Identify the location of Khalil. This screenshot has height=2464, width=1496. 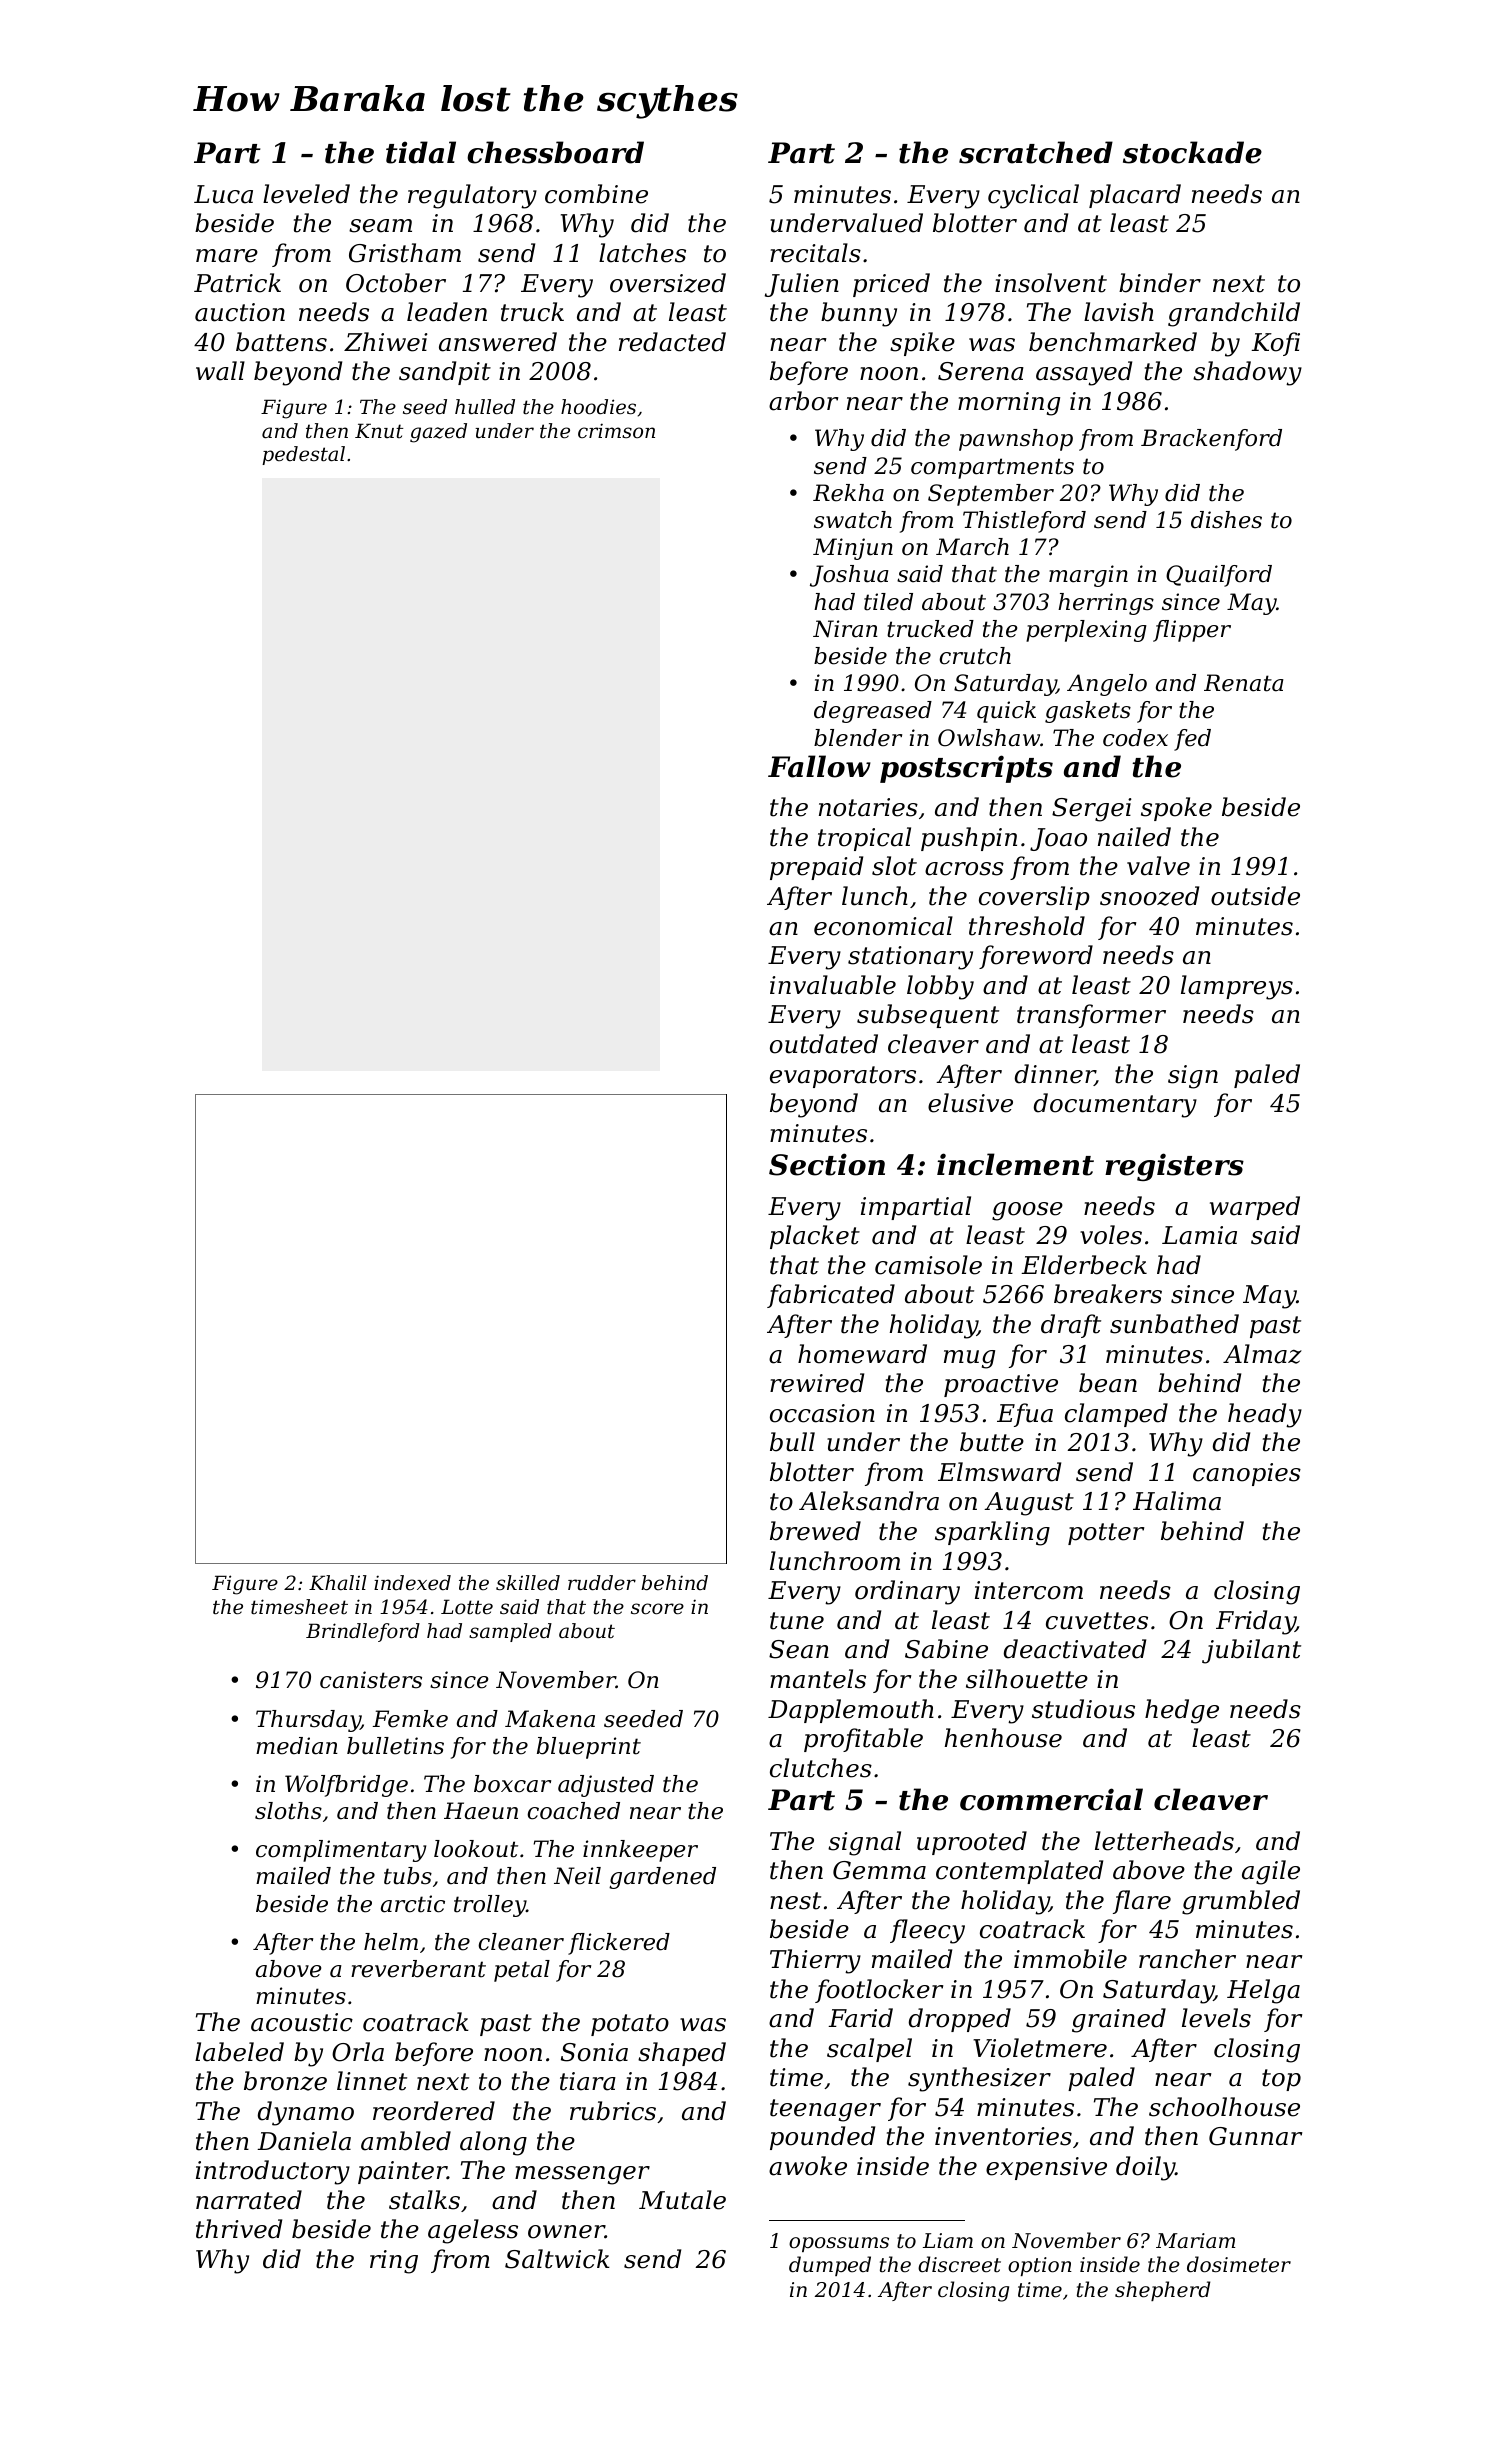
(338, 1583).
